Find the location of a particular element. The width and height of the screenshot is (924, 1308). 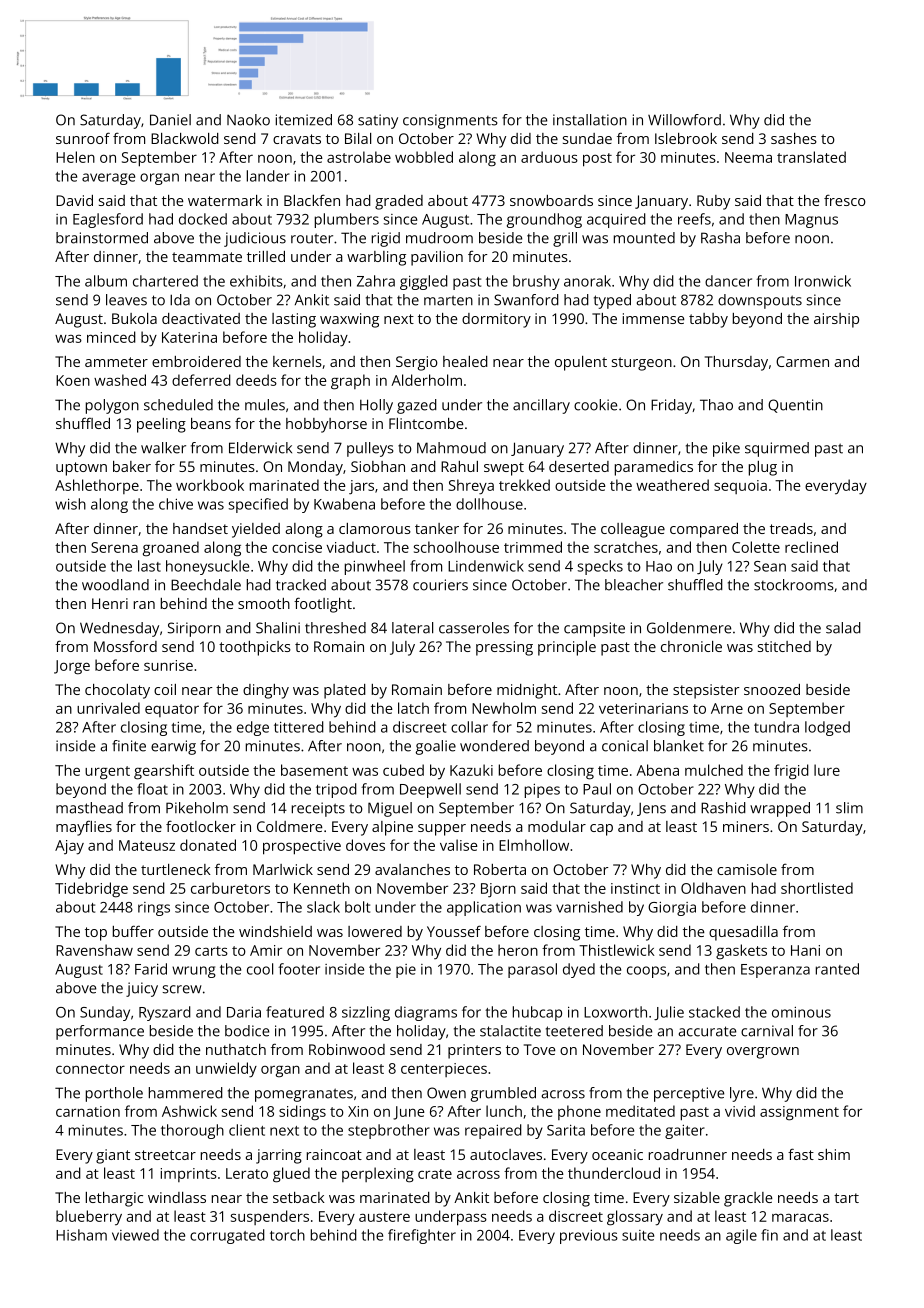

docked is located at coordinates (203, 219).
